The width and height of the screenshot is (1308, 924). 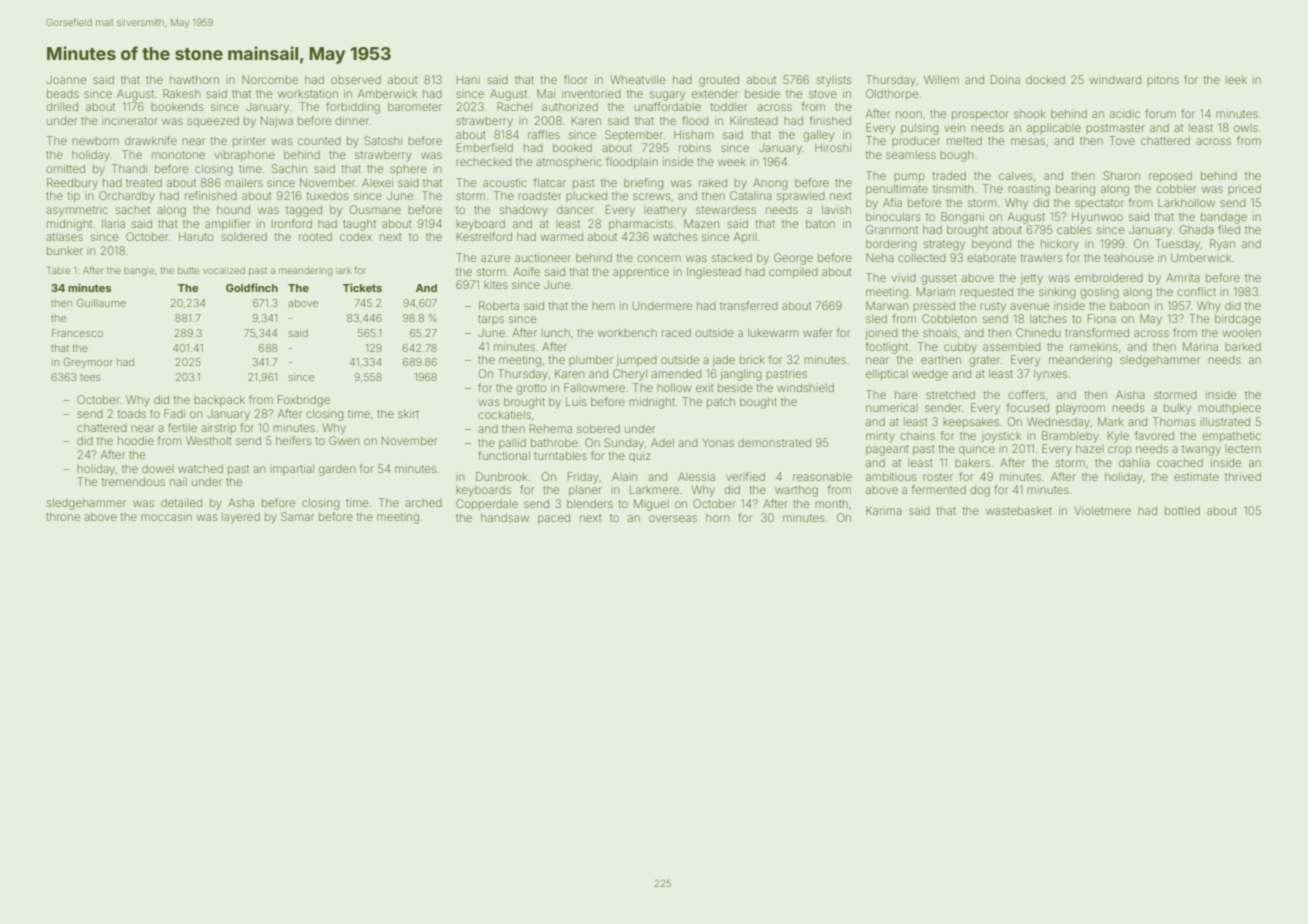 What do you see at coordinates (1028, 141) in the screenshot?
I see `mesas` at bounding box center [1028, 141].
